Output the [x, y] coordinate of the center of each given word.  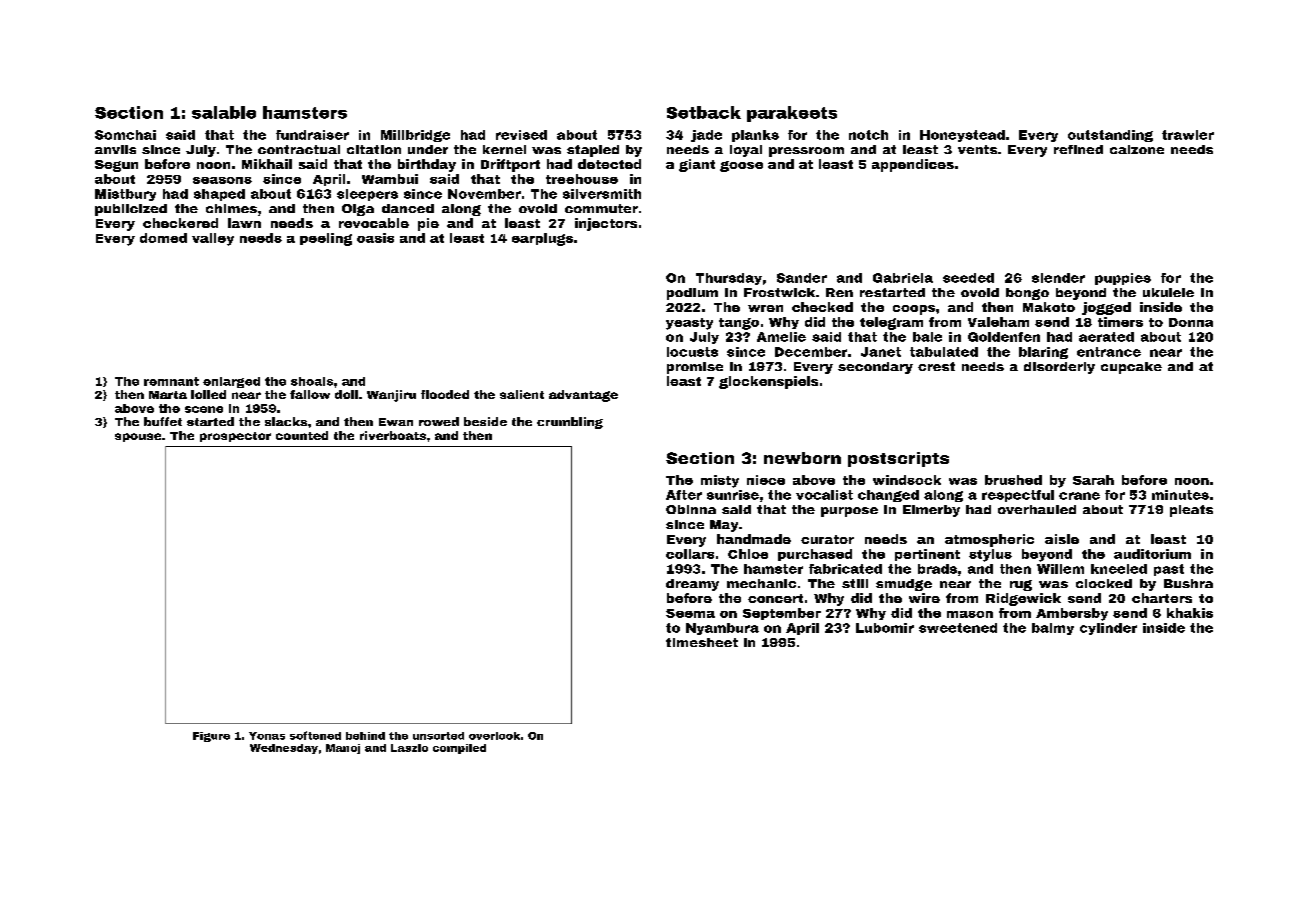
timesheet [702, 642]
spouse [138, 437]
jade [706, 136]
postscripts [898, 459]
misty [720, 481]
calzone [1137, 149]
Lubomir [885, 628]
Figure [211, 737]
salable [224, 112]
